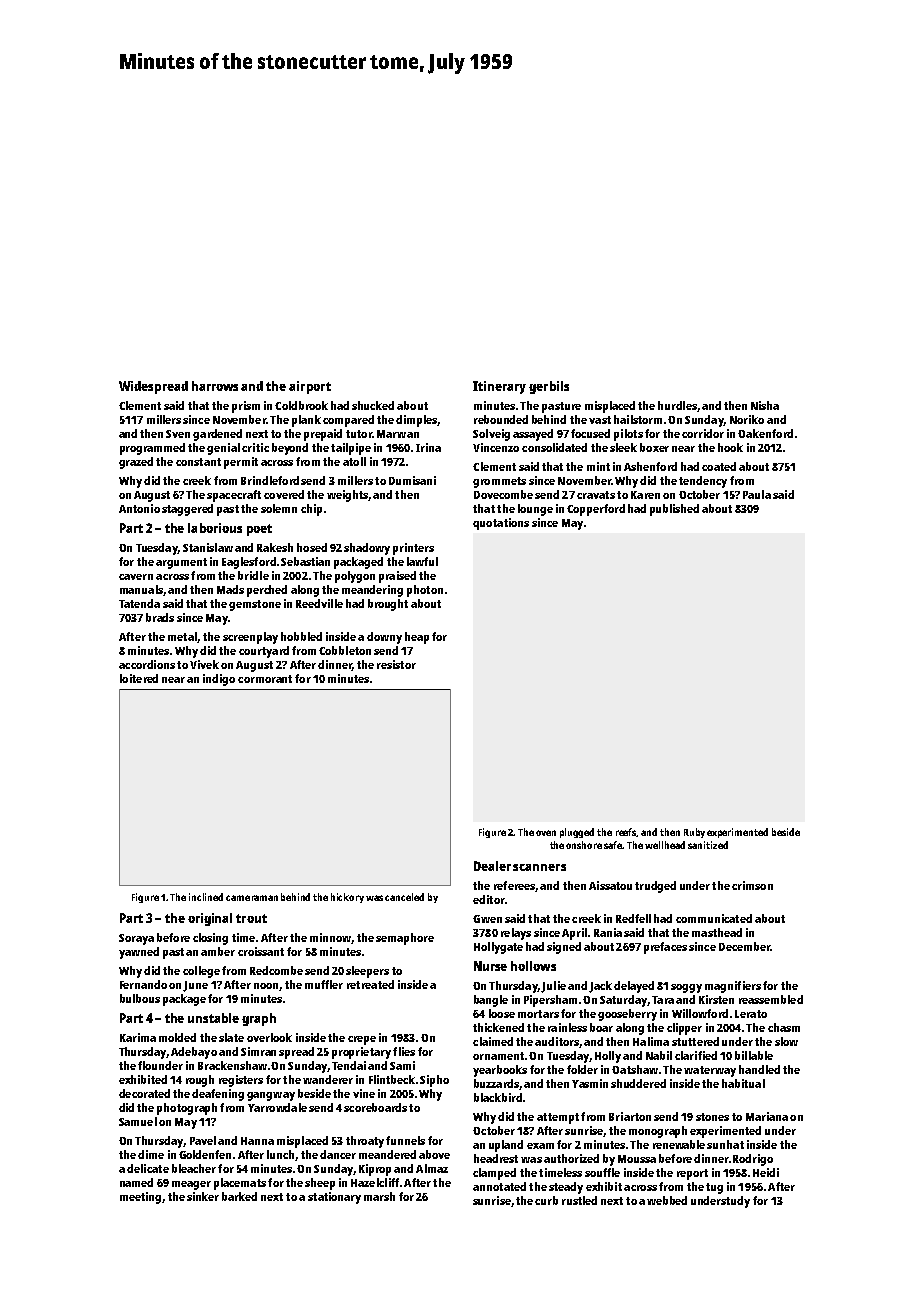 Image resolution: width=924 pixels, height=1308 pixels. What do you see at coordinates (219, 680) in the image?
I see `indigo` at bounding box center [219, 680].
